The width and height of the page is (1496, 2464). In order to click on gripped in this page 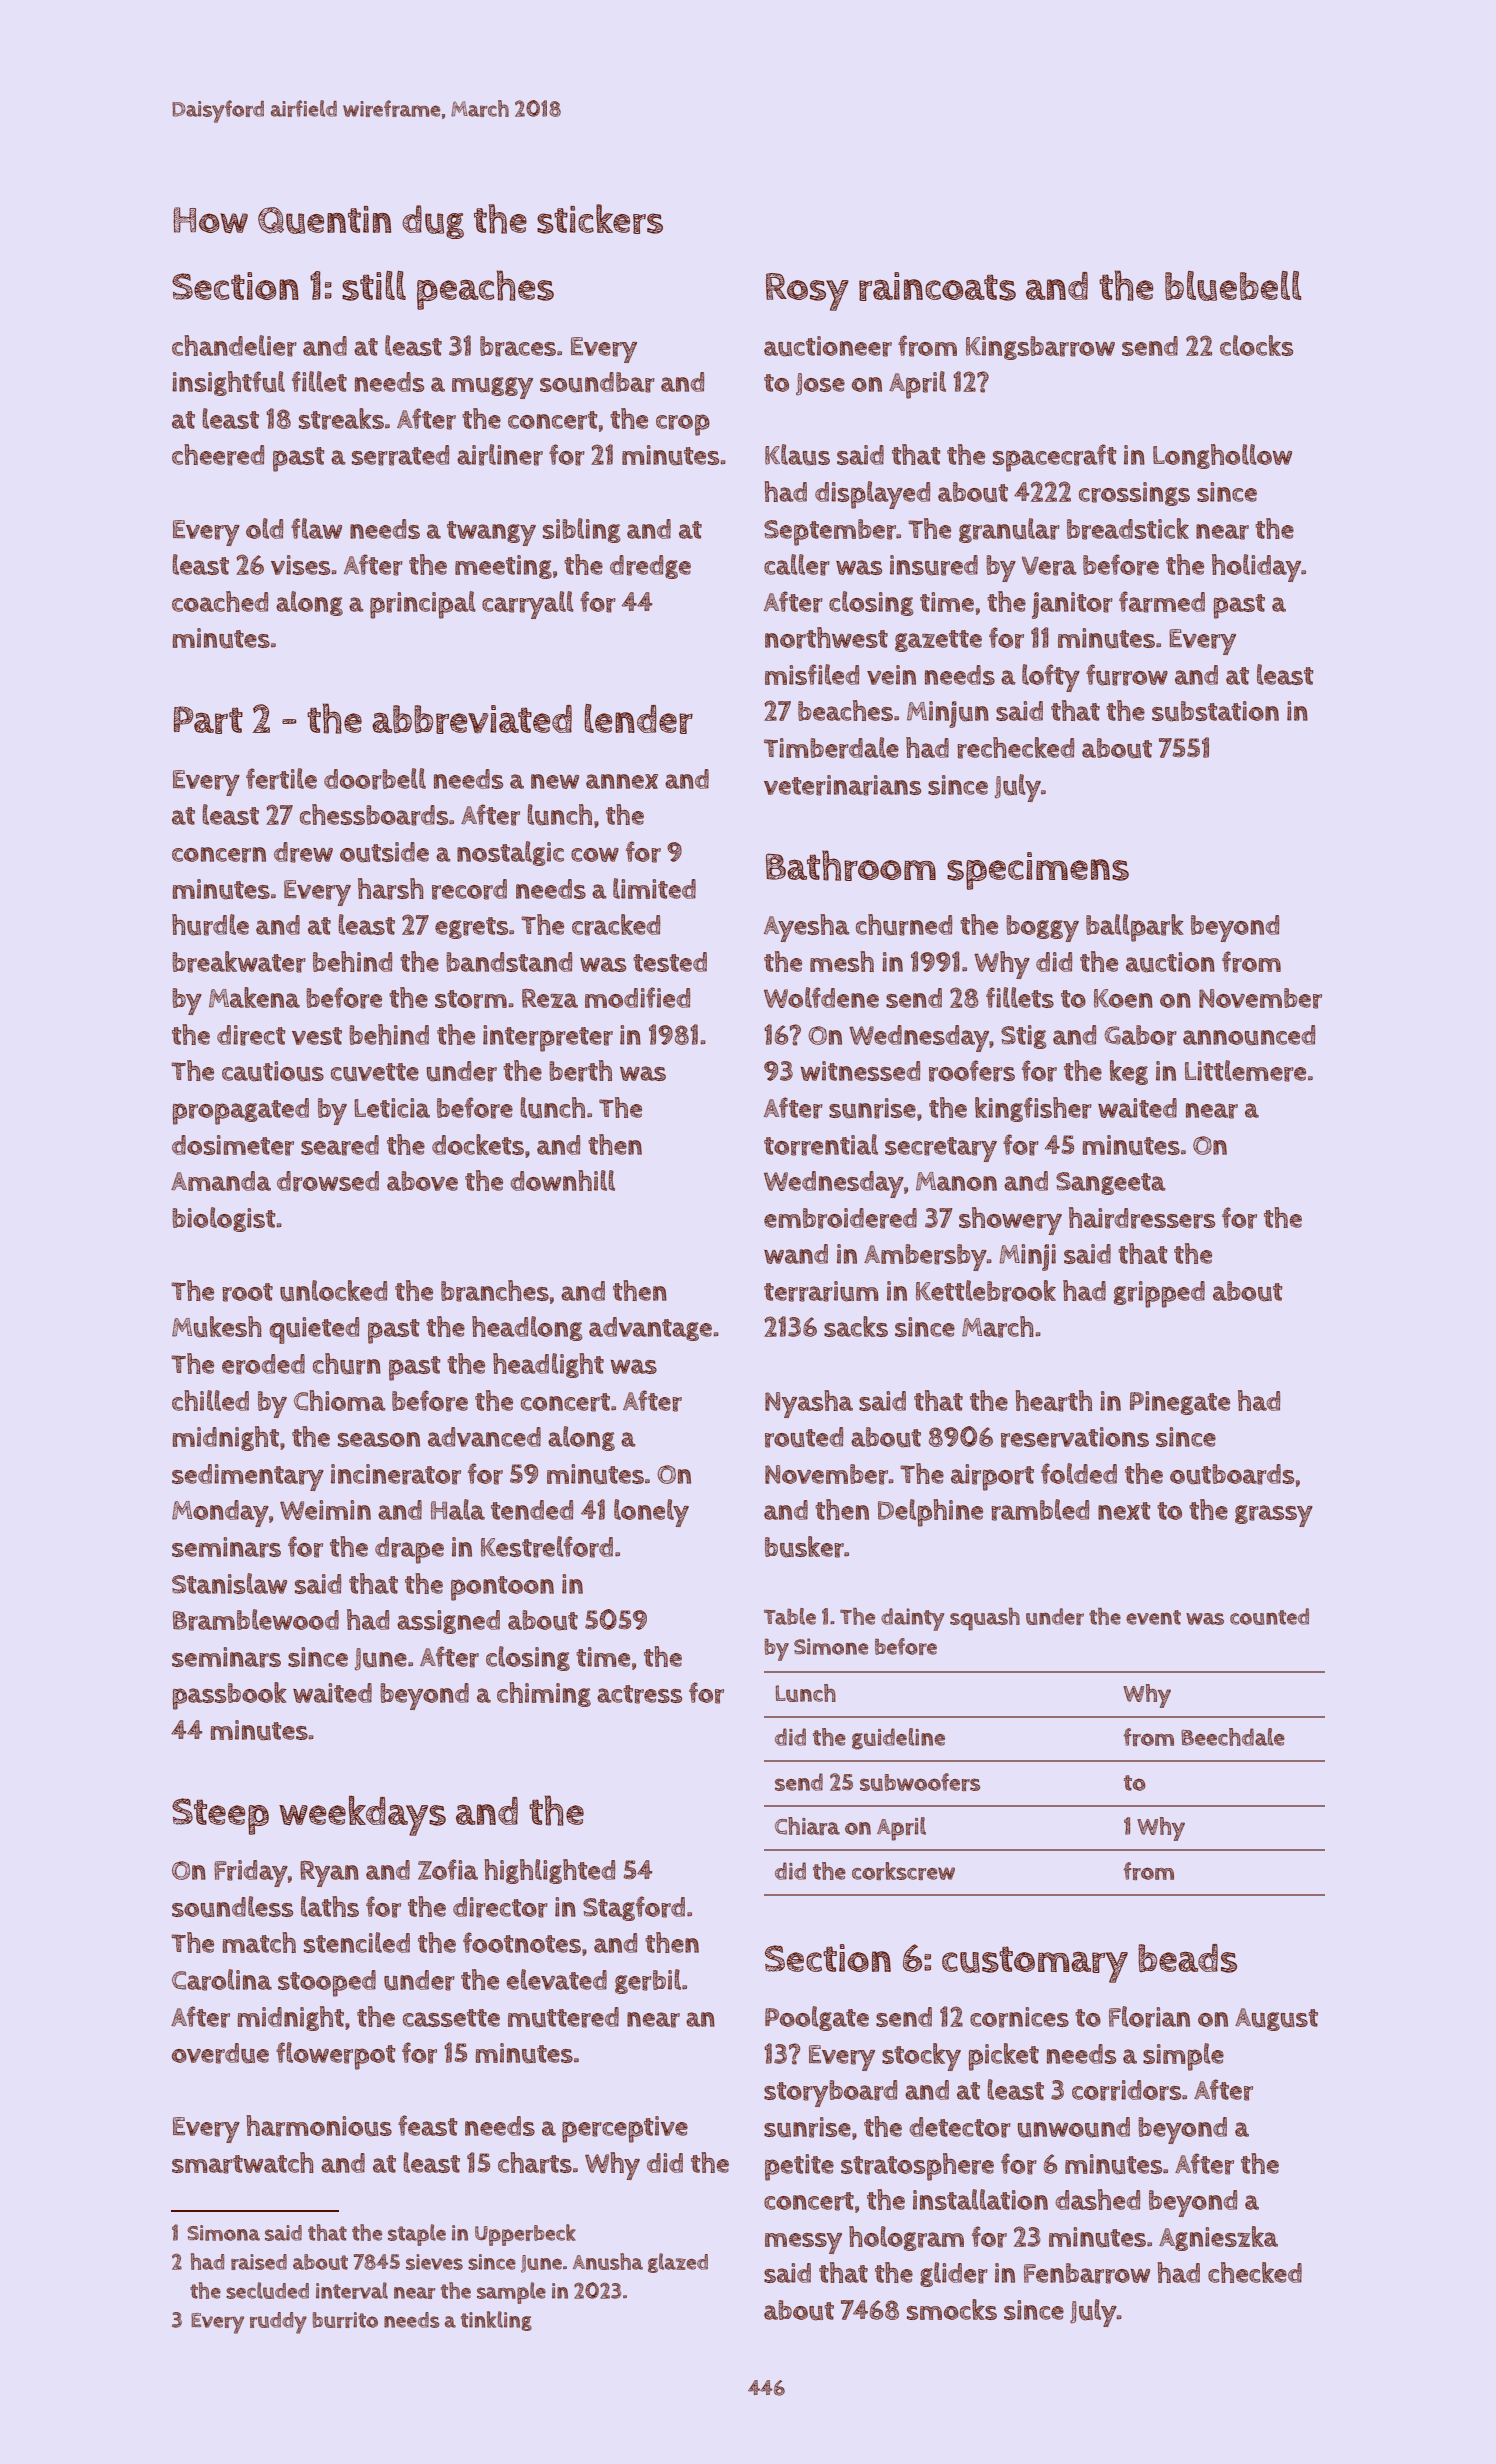, I will do `click(1159, 1294)`.
